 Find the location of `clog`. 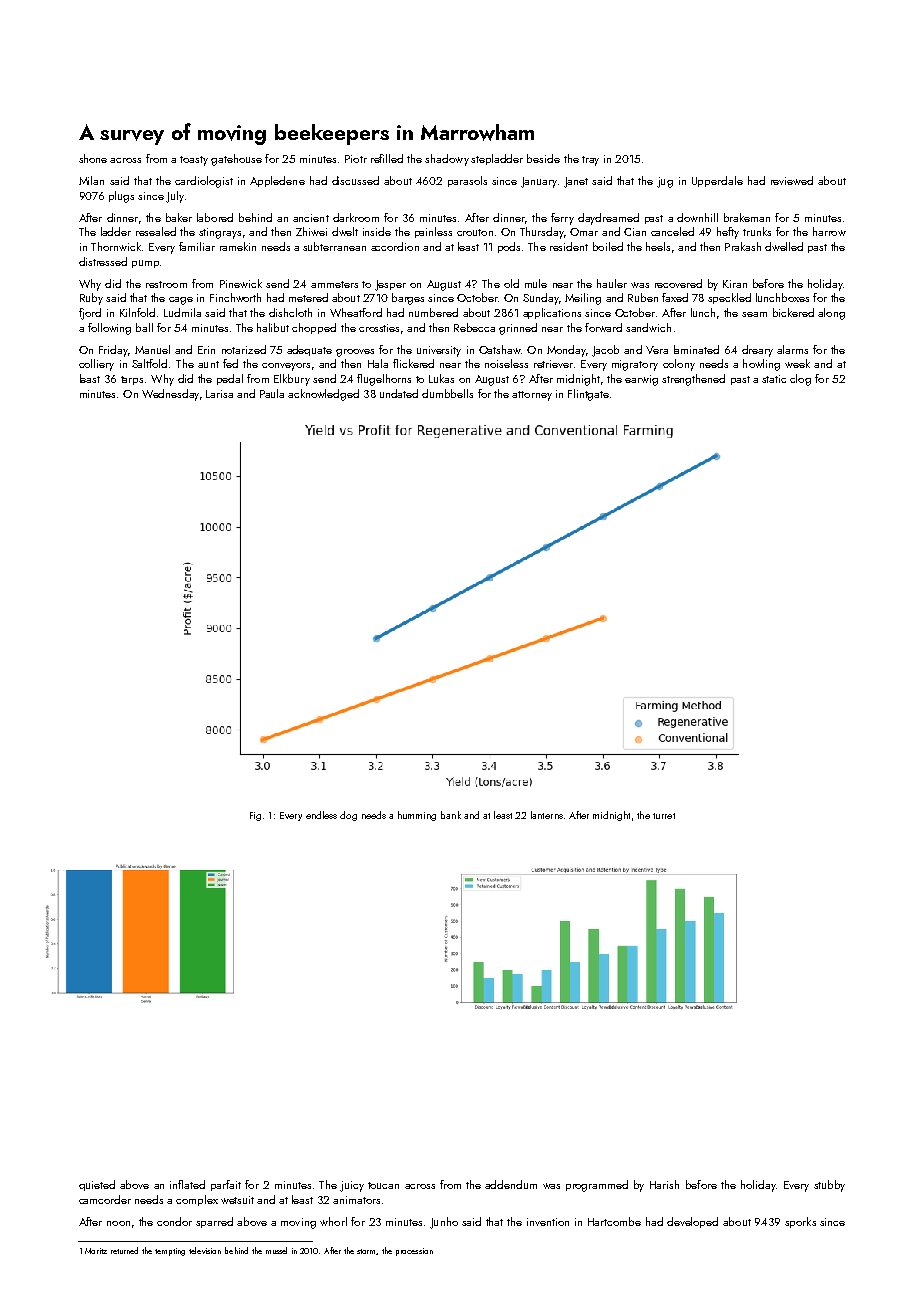

clog is located at coordinates (800, 380).
